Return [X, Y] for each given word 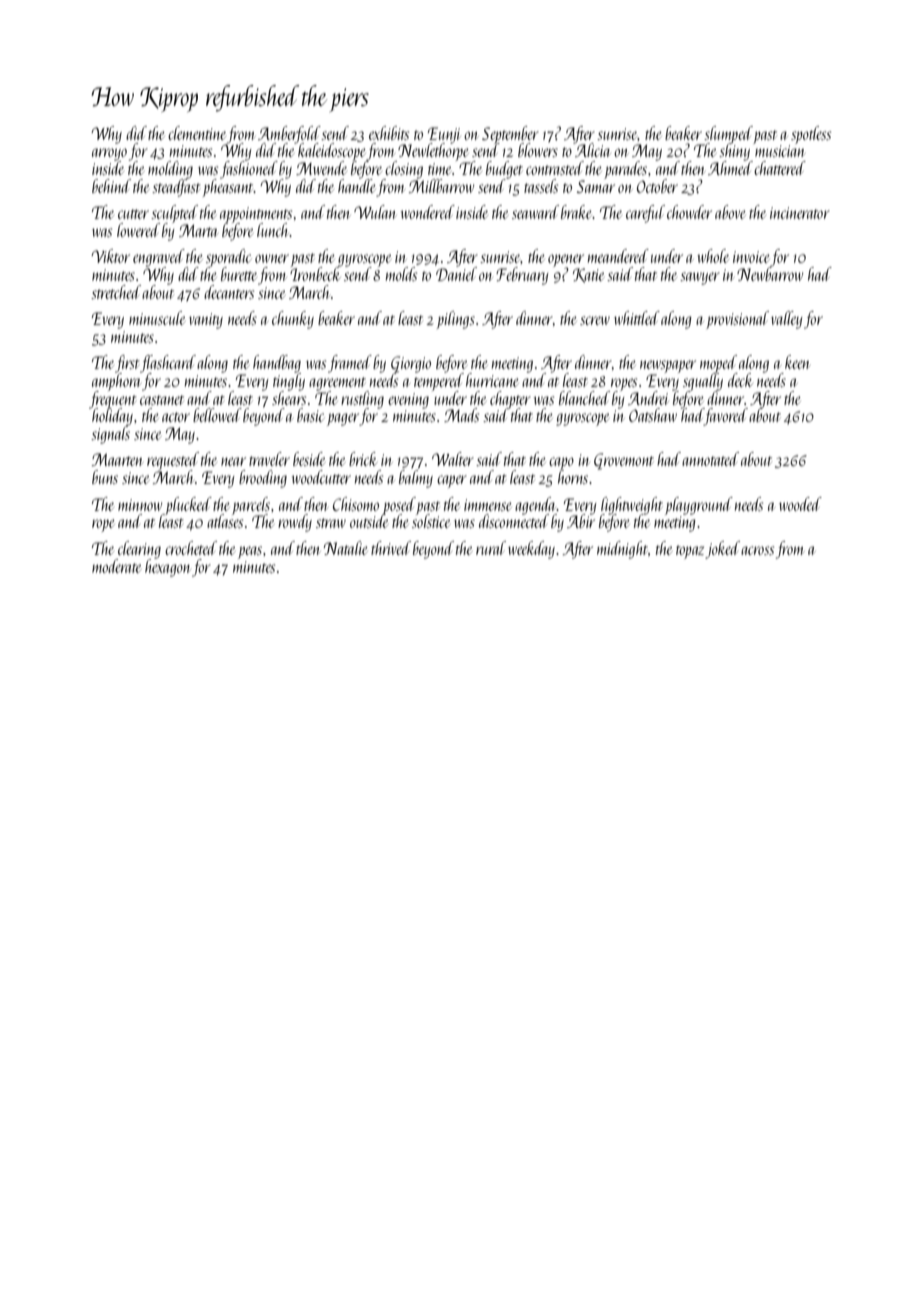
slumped [728, 134]
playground [699, 506]
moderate [116, 566]
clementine [197, 133]
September [510, 134]
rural [491, 548]
